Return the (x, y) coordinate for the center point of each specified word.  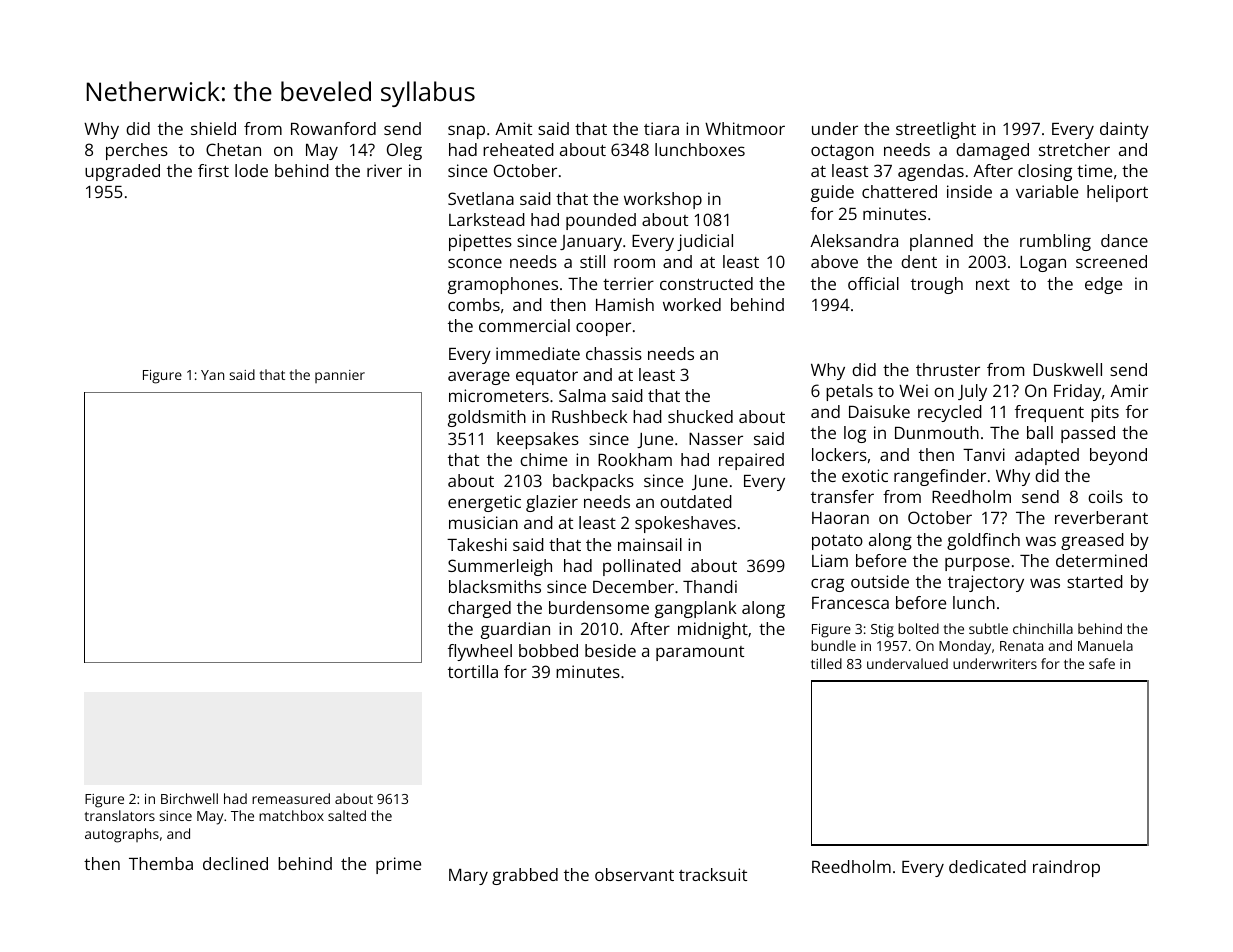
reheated (518, 149)
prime (398, 865)
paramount (700, 653)
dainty (1124, 130)
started (1095, 581)
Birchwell (189, 798)
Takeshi (477, 544)
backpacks (593, 482)
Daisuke (879, 411)
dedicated (987, 866)
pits (1105, 413)
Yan (212, 375)
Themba (161, 863)
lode (251, 170)
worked (692, 304)
